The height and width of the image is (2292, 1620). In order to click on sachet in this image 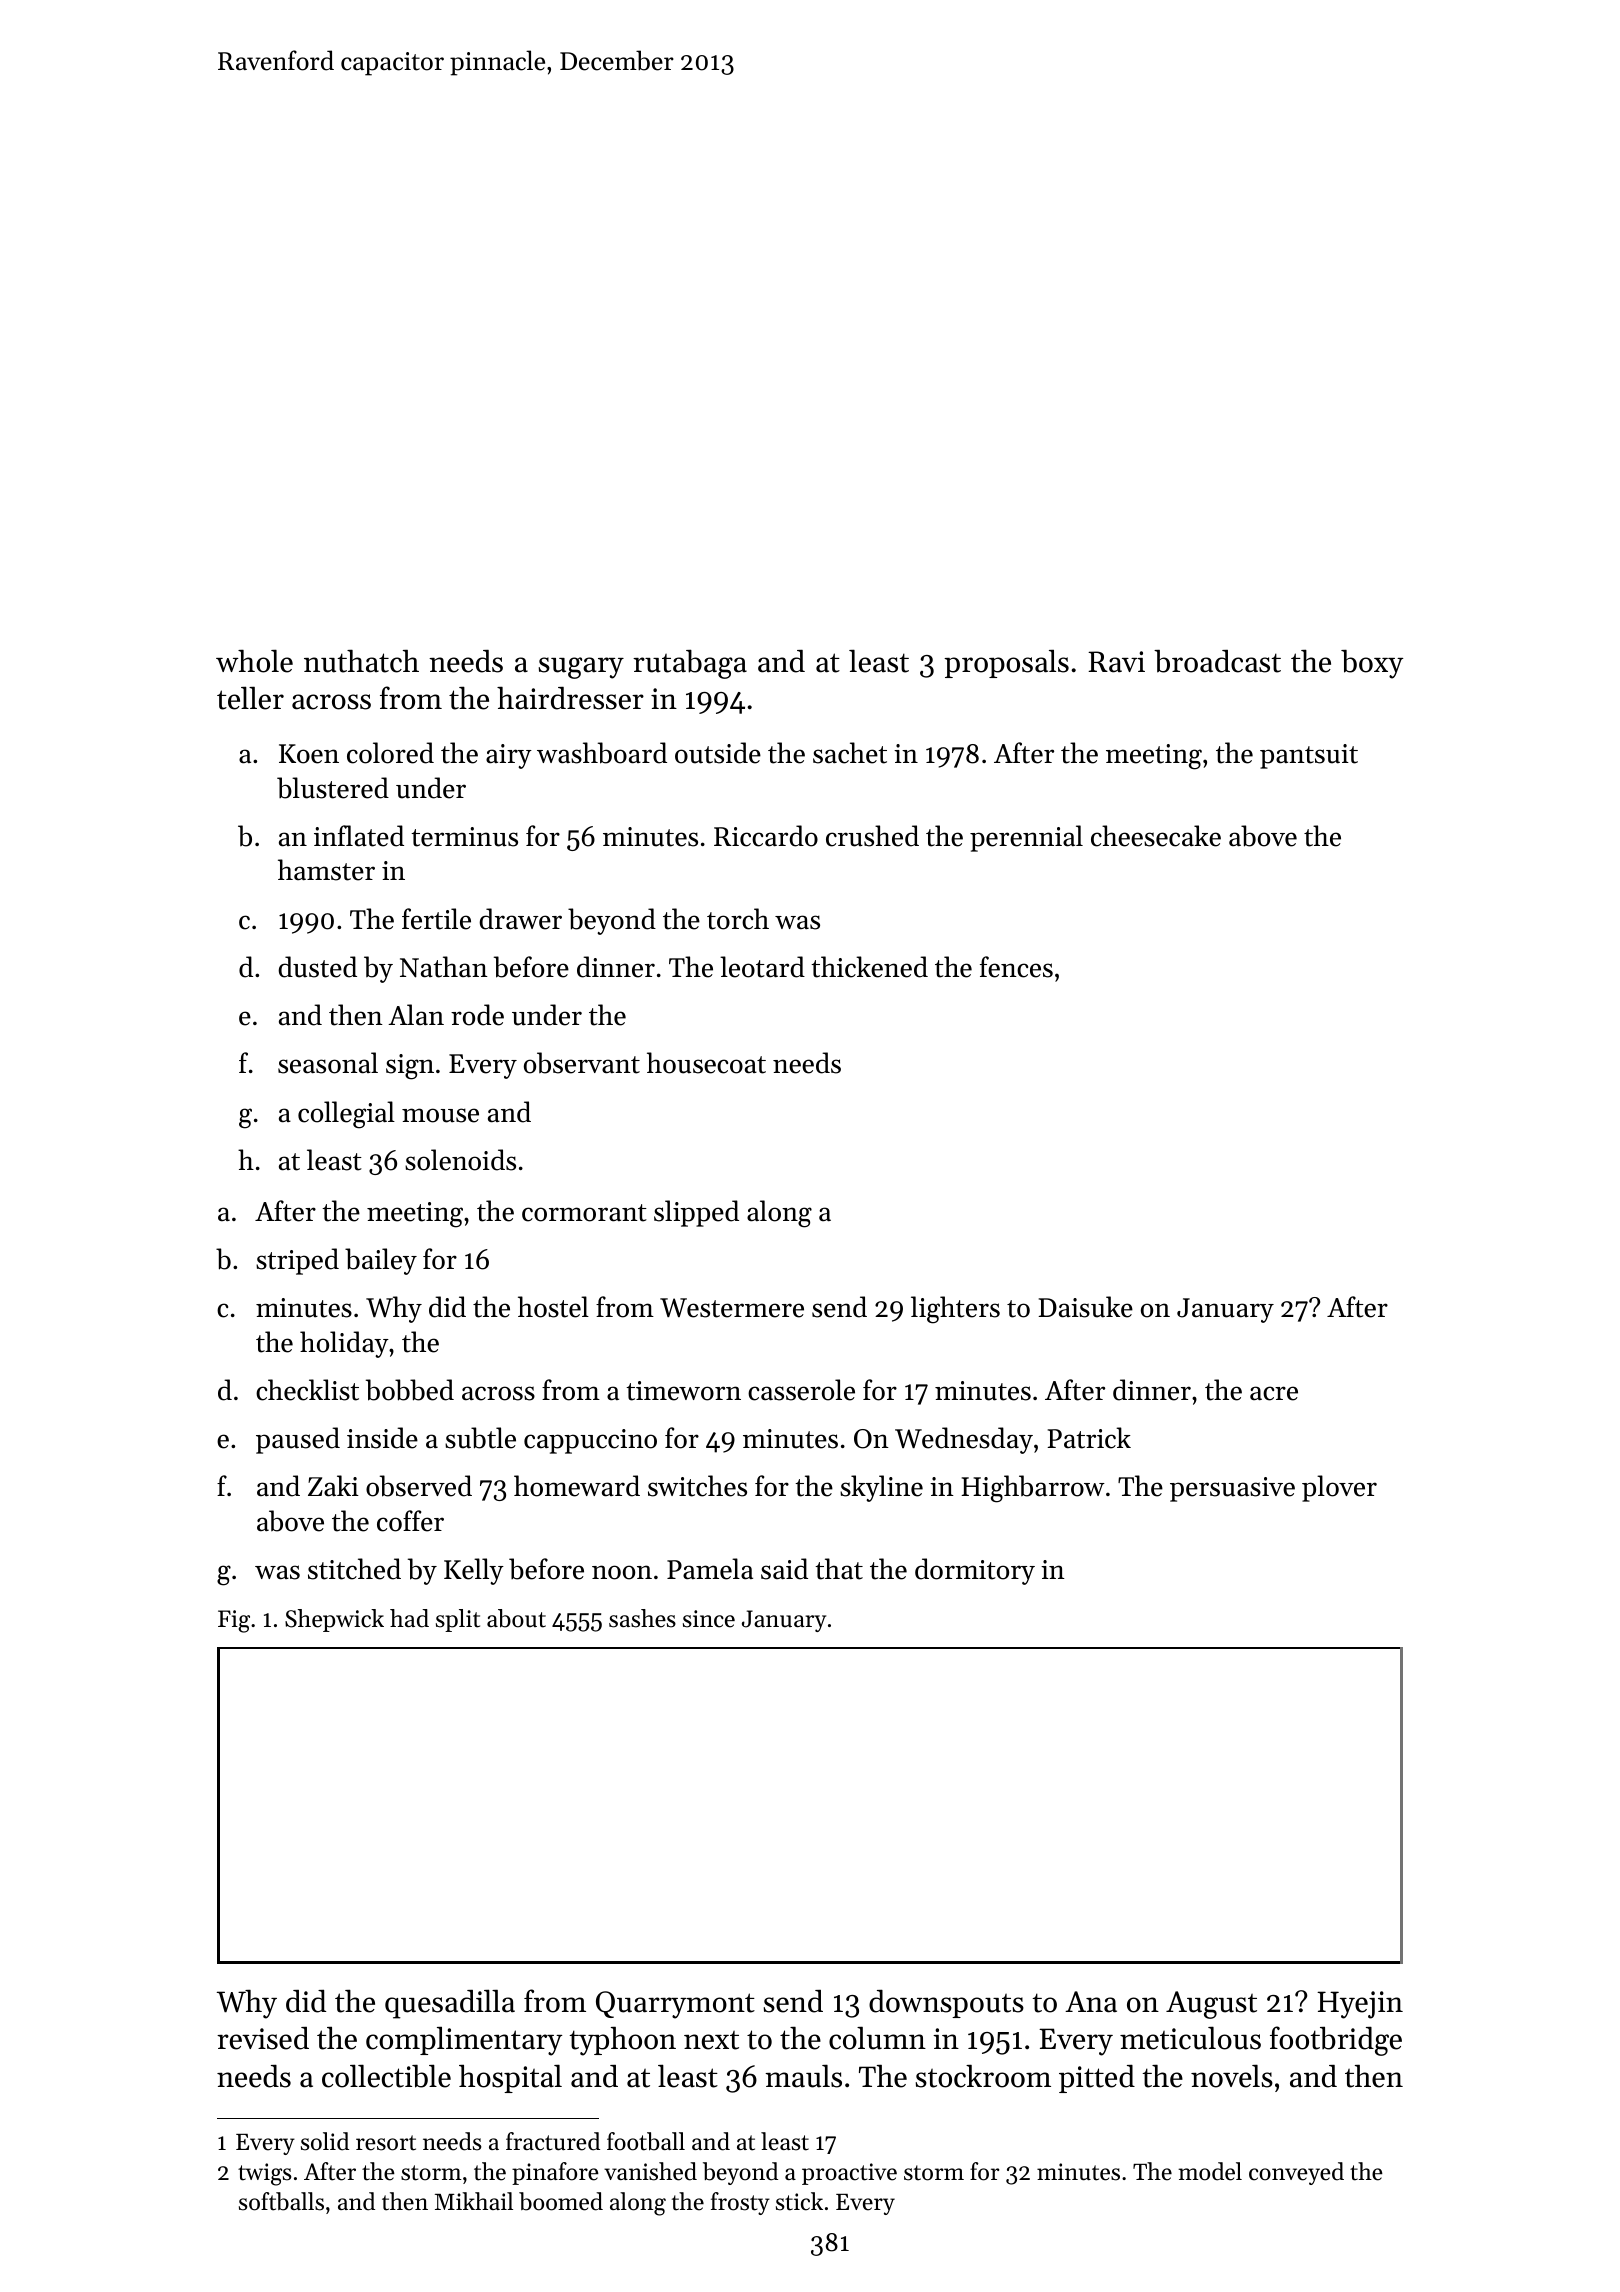, I will do `click(850, 753)`.
